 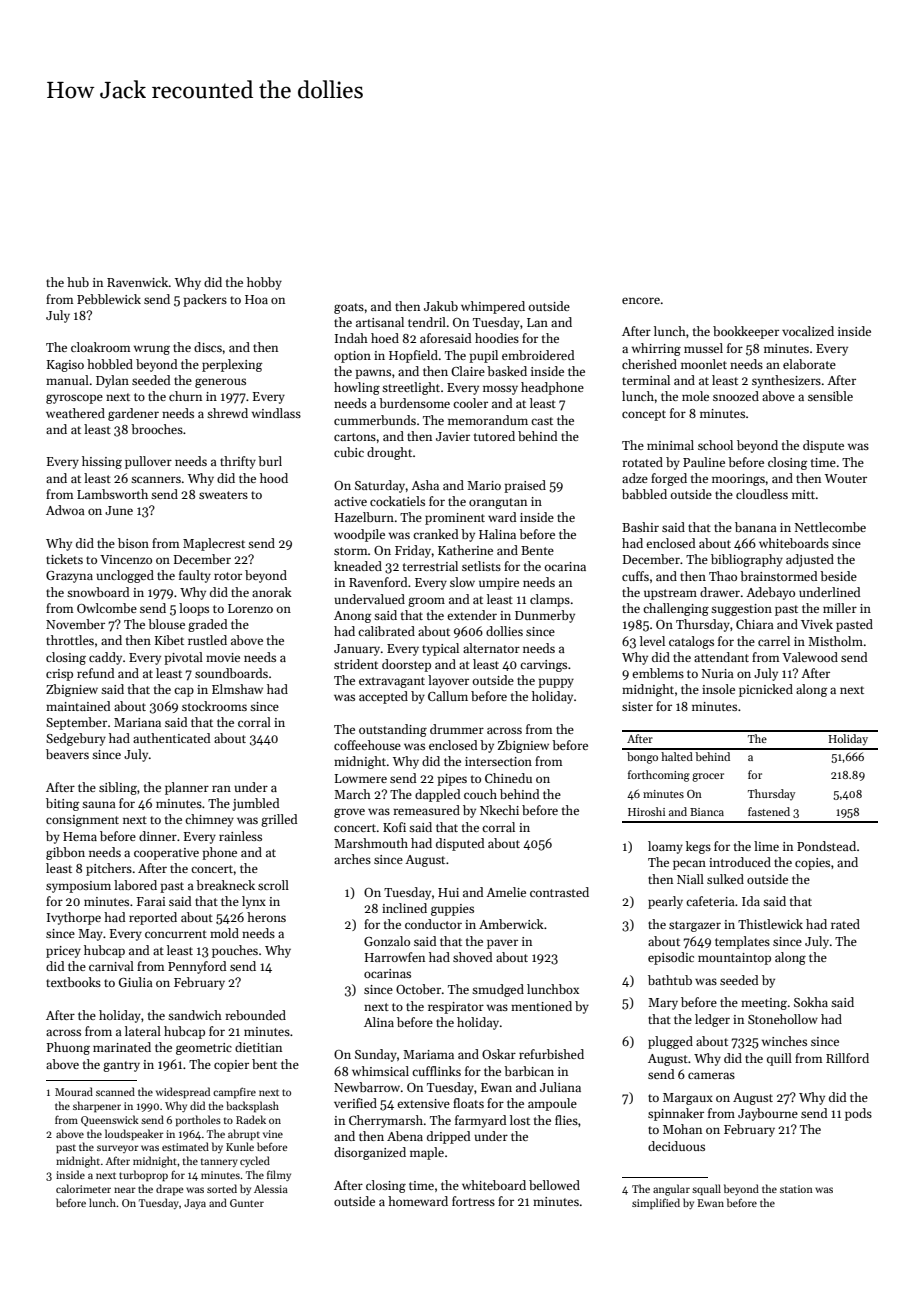 What do you see at coordinates (706, 1190) in the screenshot?
I see `squall` at bounding box center [706, 1190].
